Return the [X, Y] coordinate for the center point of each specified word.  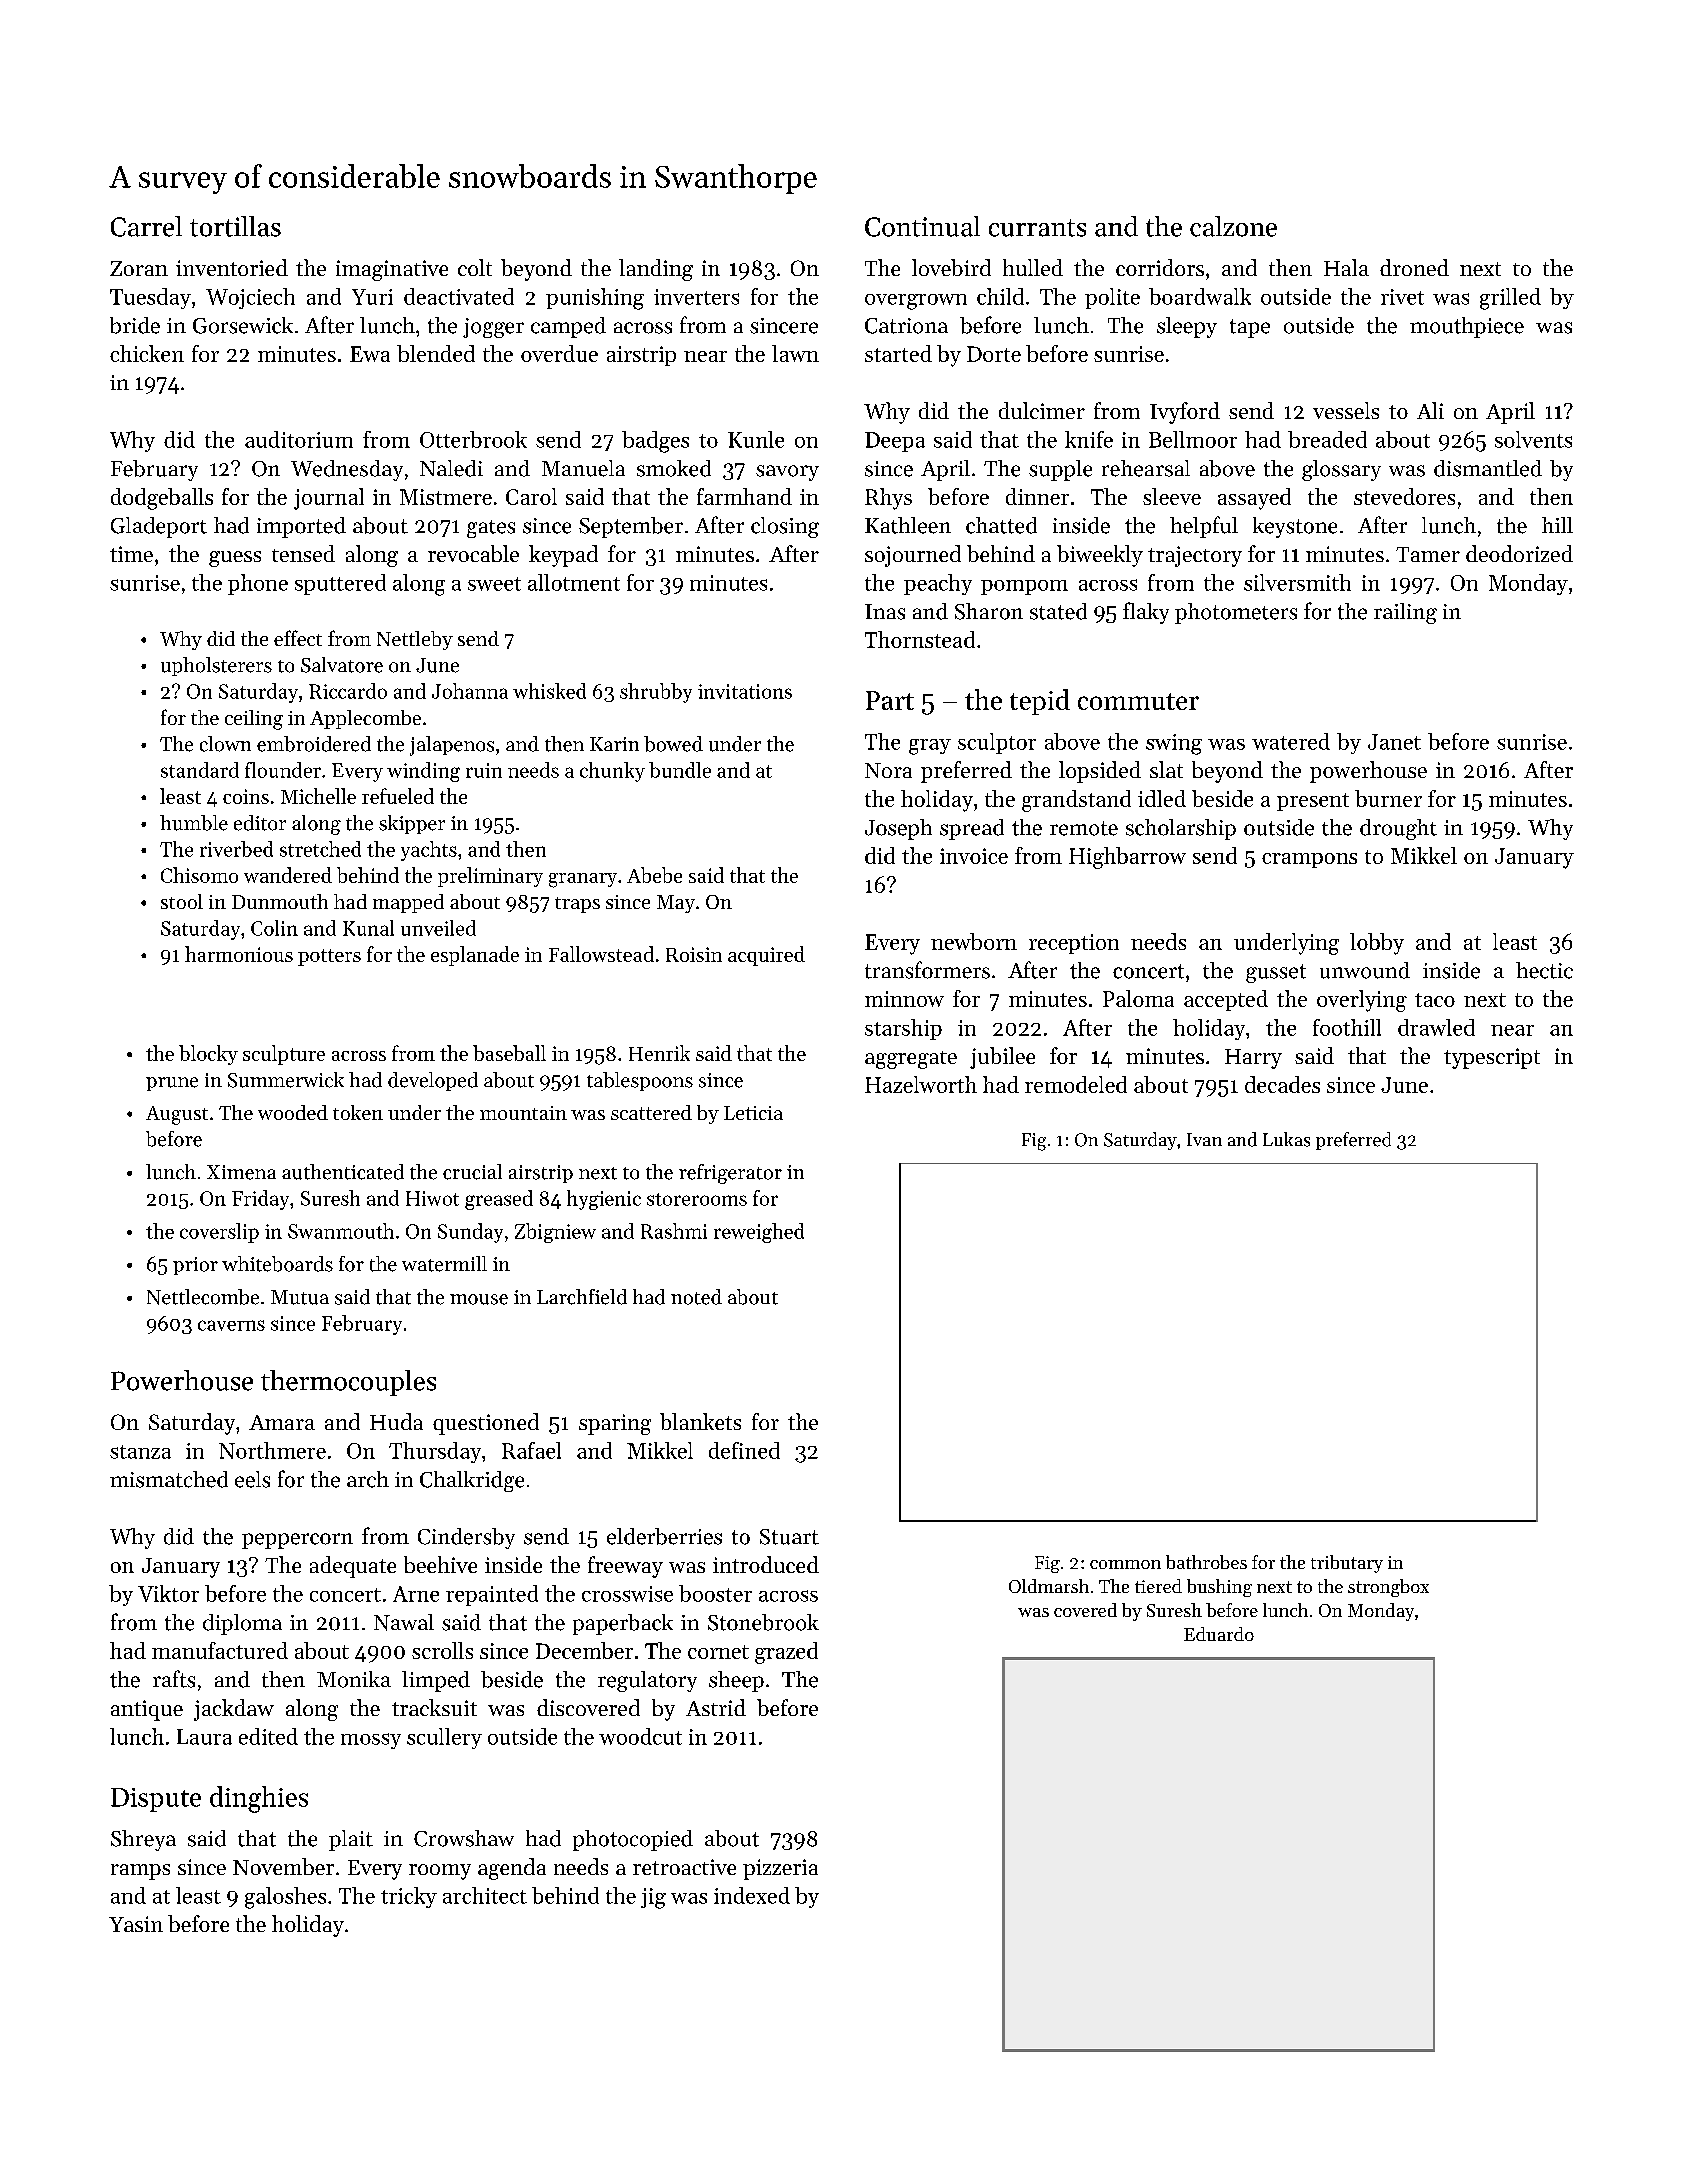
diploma [242, 1624]
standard [200, 770]
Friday [260, 1200]
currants [1037, 228]
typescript [1492, 1058]
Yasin [136, 1924]
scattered [651, 1112]
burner [1388, 798]
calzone [1233, 226]
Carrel [146, 226]
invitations [745, 691]
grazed [786, 1653]
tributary [1347, 1564]
